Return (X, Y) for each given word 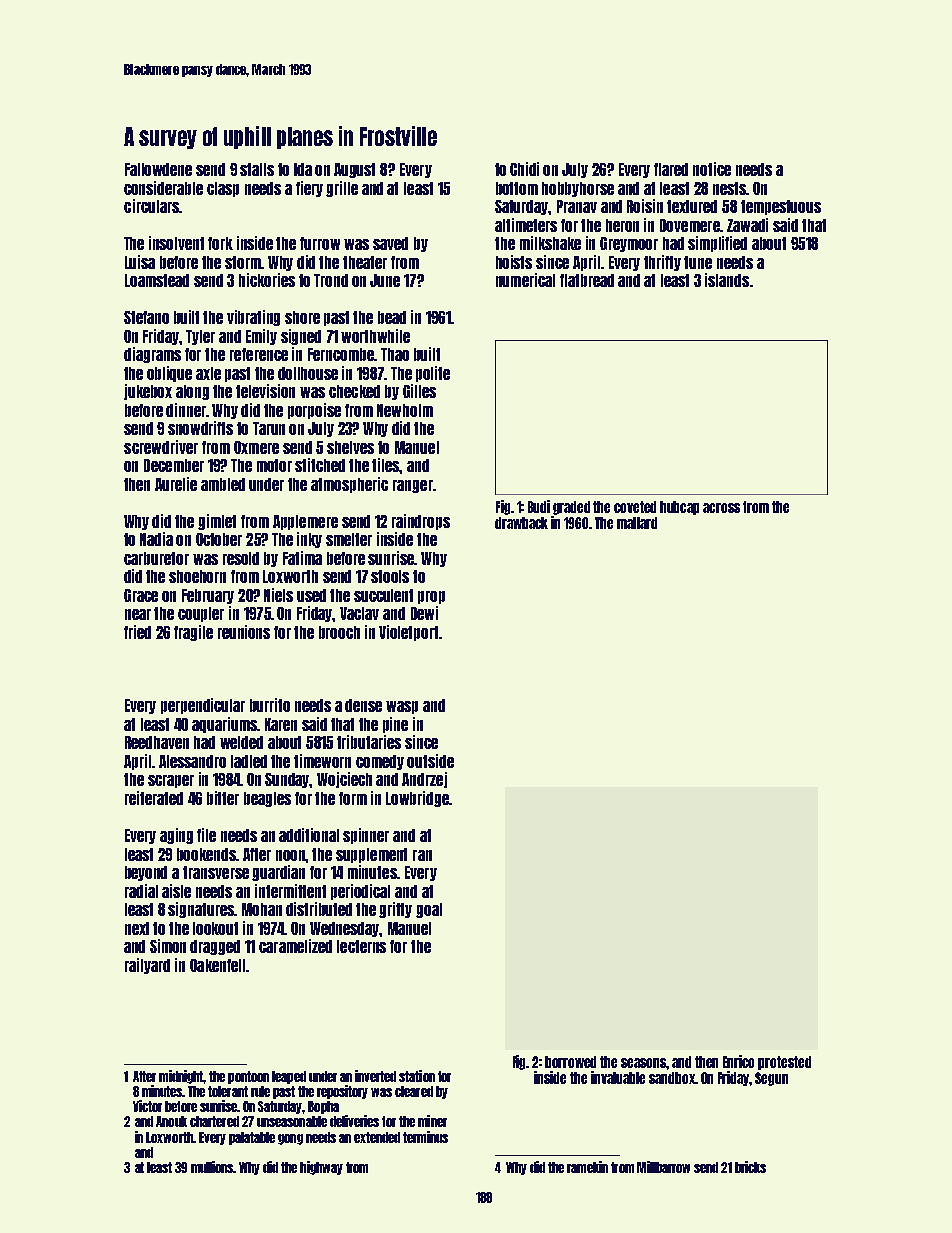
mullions (212, 1167)
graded (571, 508)
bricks (750, 1167)
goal (429, 910)
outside (430, 761)
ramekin (587, 1167)
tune (698, 262)
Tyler (200, 337)
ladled (249, 761)
